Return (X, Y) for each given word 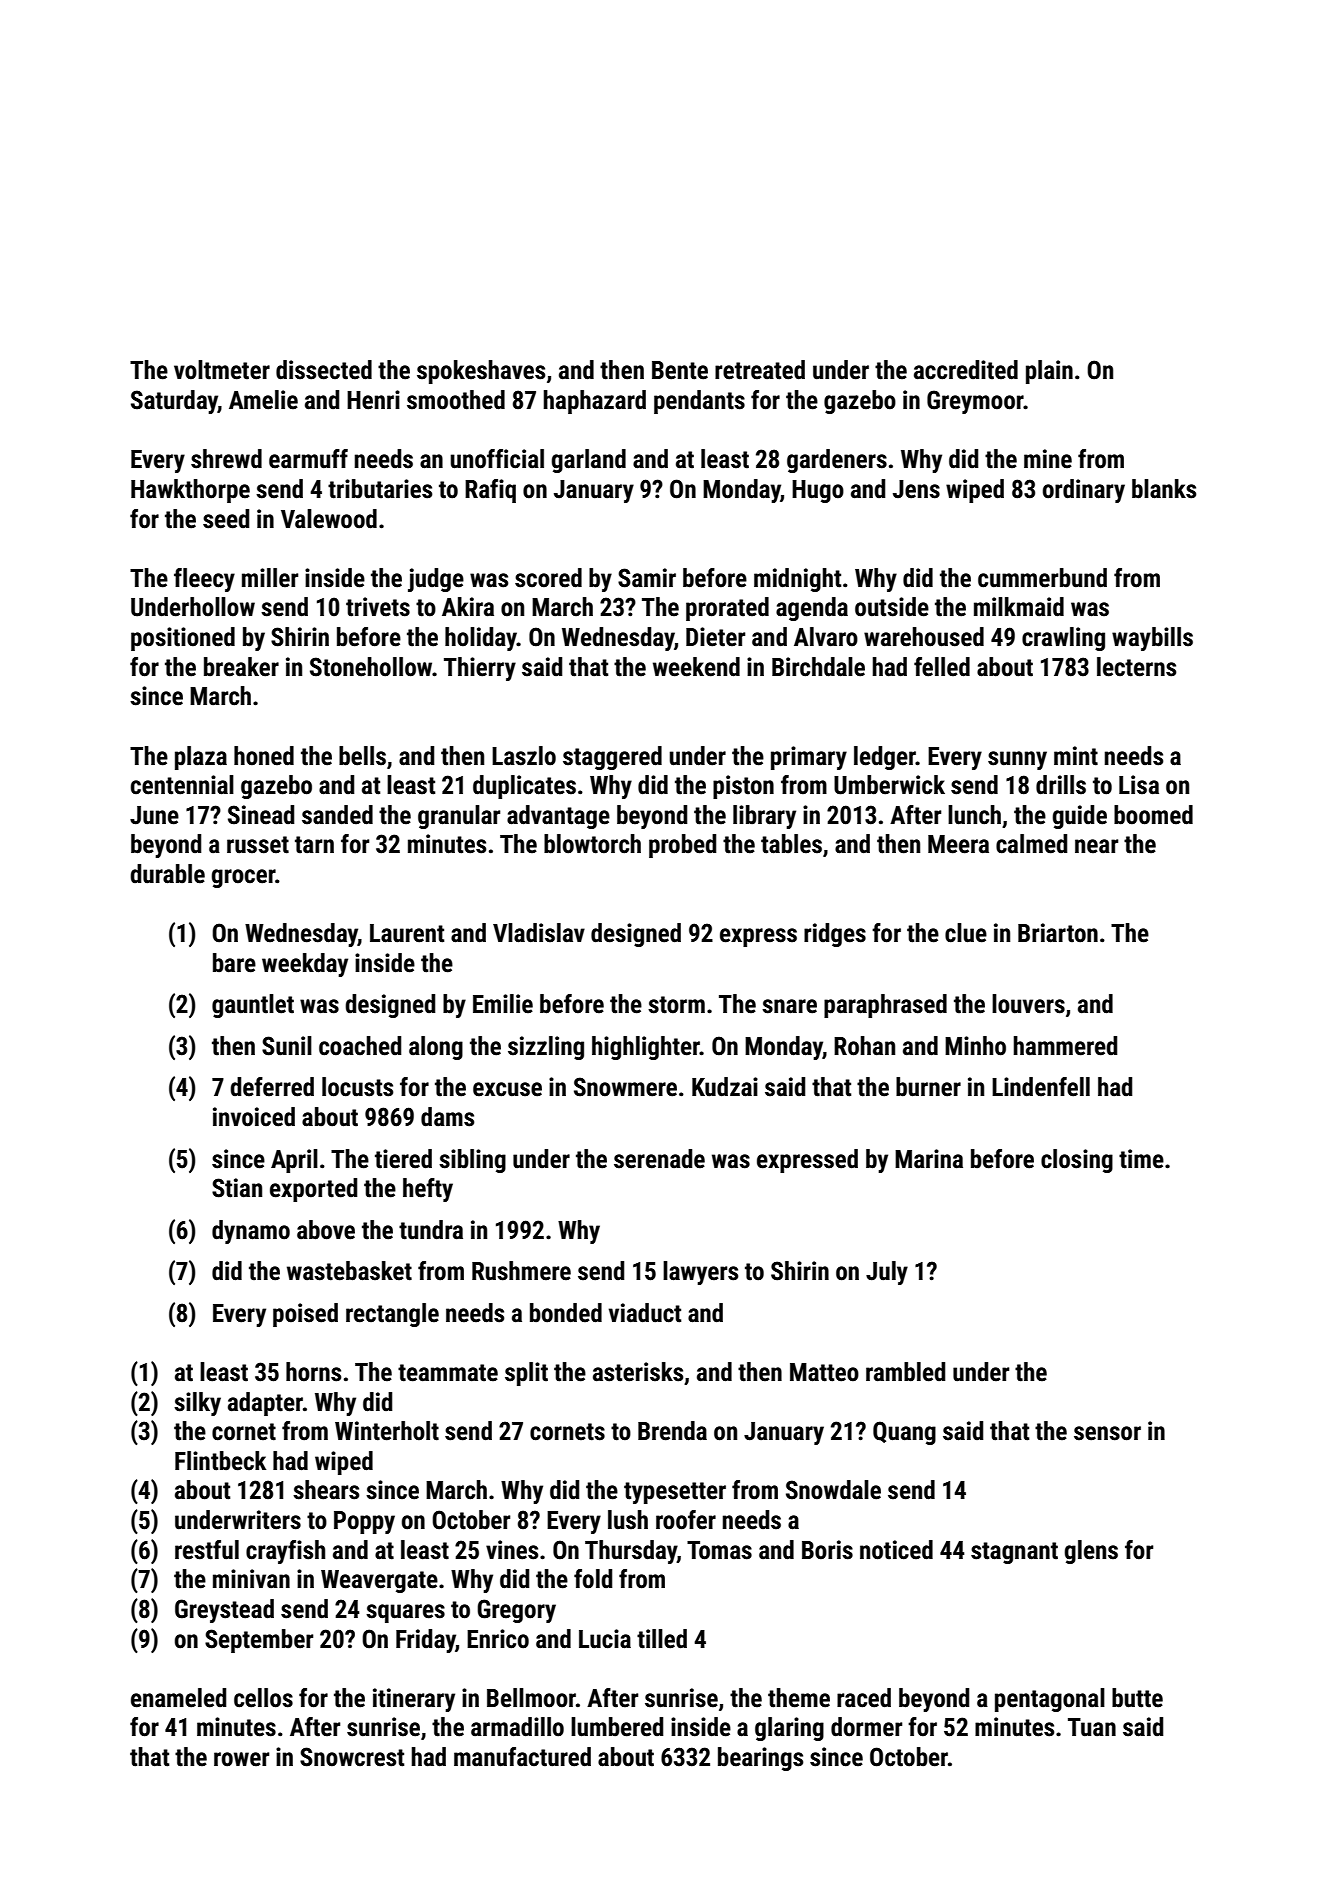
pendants (699, 402)
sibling (472, 1161)
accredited (966, 370)
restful (207, 1550)
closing (1077, 1161)
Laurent (407, 933)
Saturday (174, 402)
